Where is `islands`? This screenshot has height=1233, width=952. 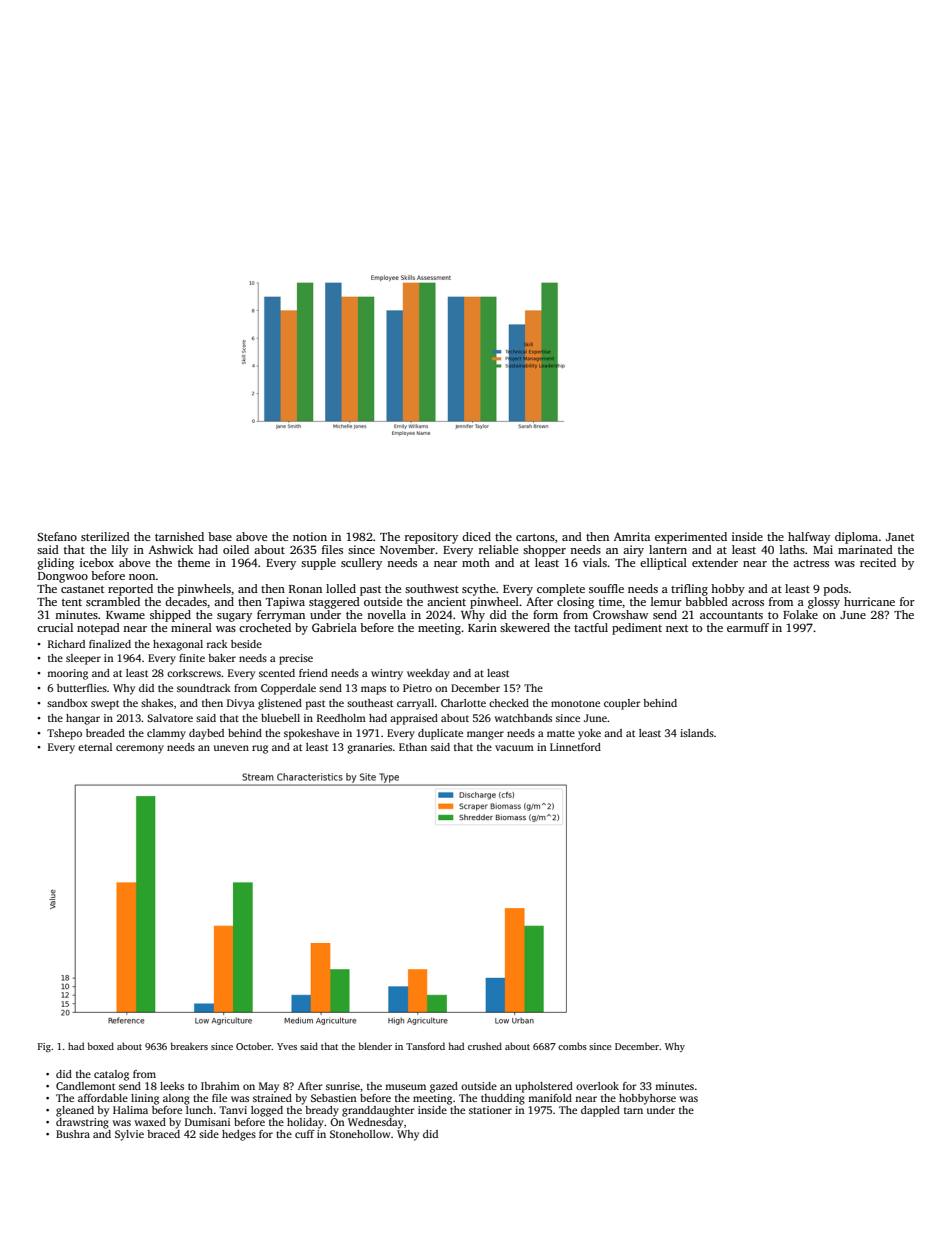
islands is located at coordinates (697, 733).
